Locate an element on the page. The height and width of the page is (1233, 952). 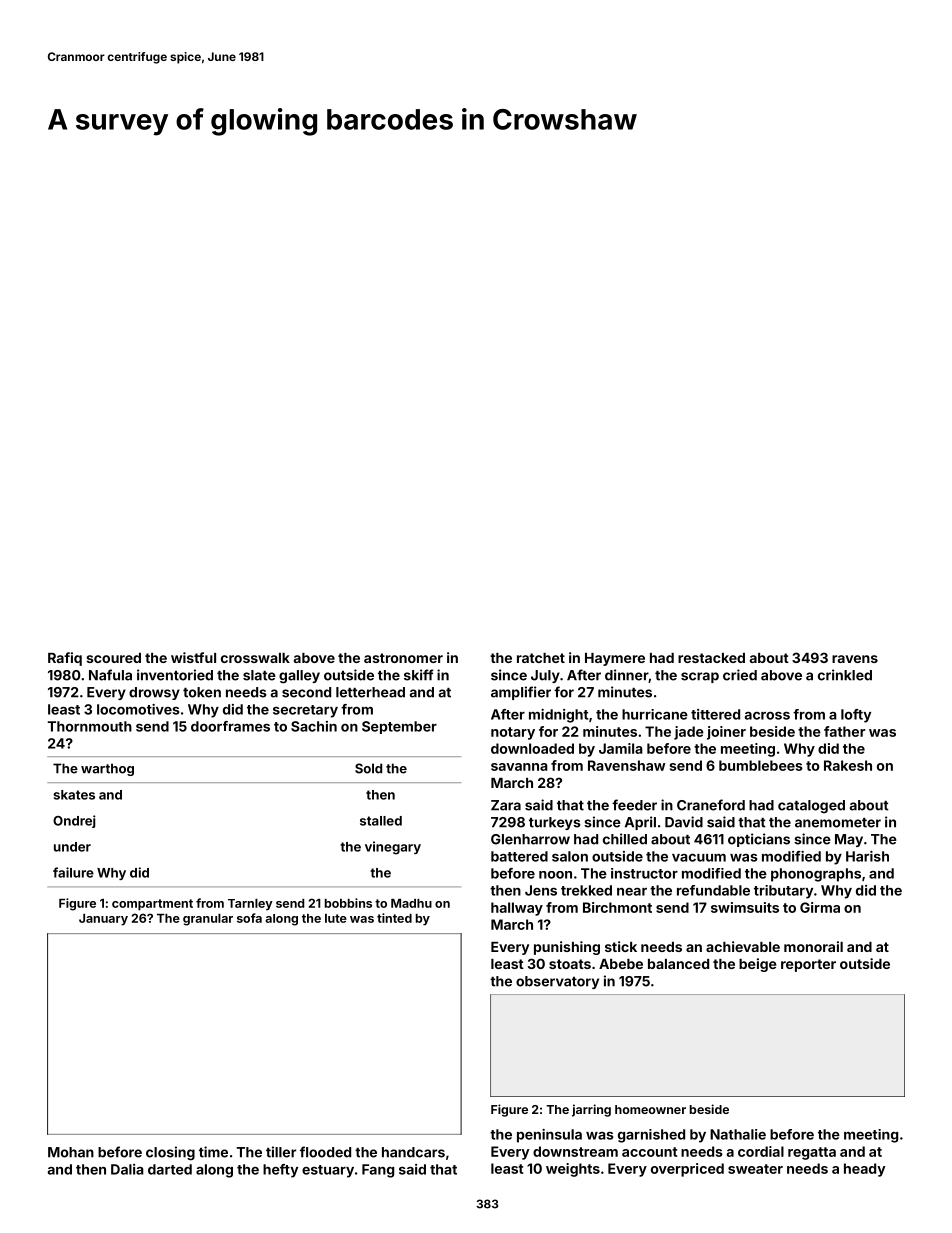
Mohan is located at coordinates (71, 1152).
